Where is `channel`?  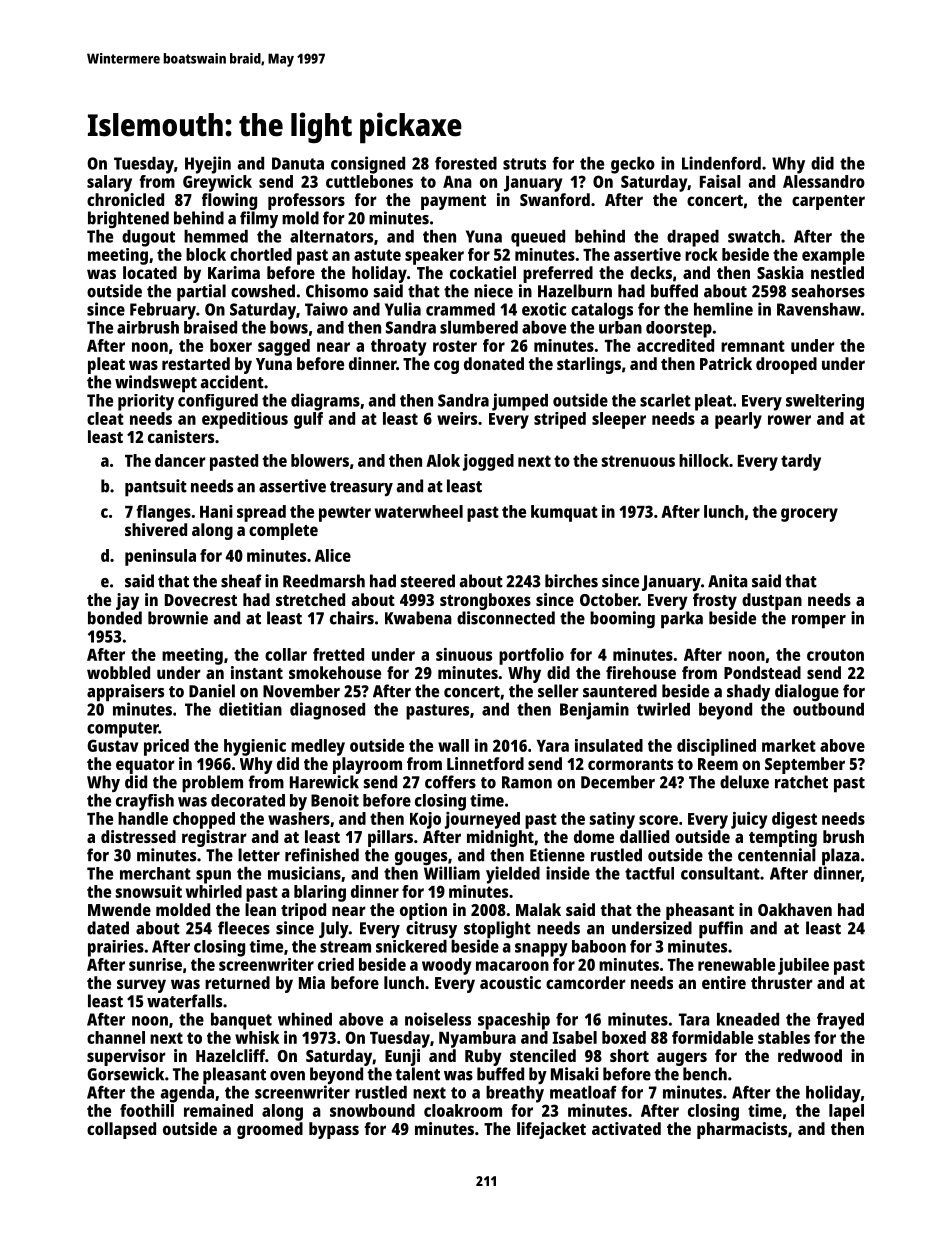
channel is located at coordinates (116, 1037).
